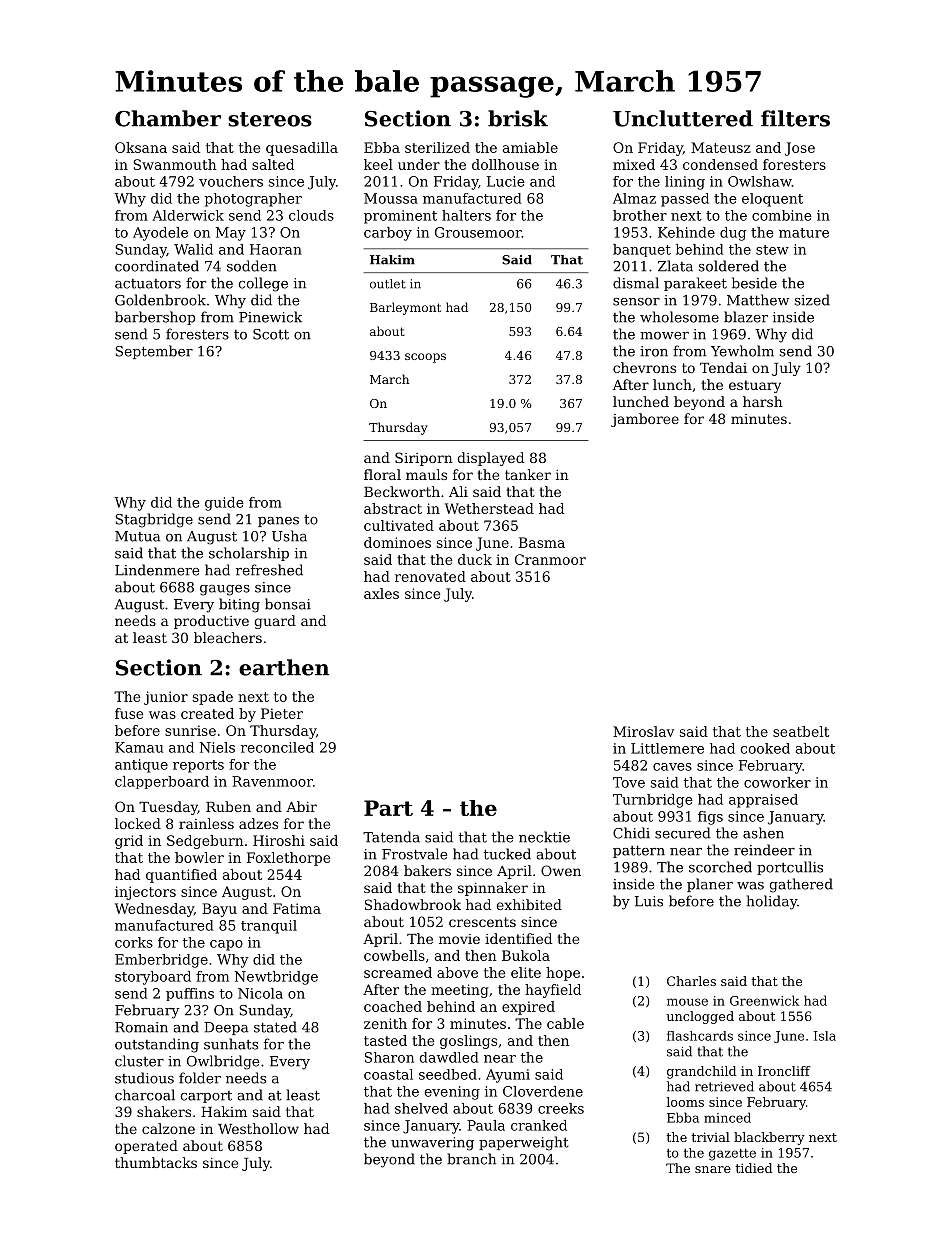 Image resolution: width=952 pixels, height=1233 pixels. I want to click on Uncluttered, so click(683, 118).
